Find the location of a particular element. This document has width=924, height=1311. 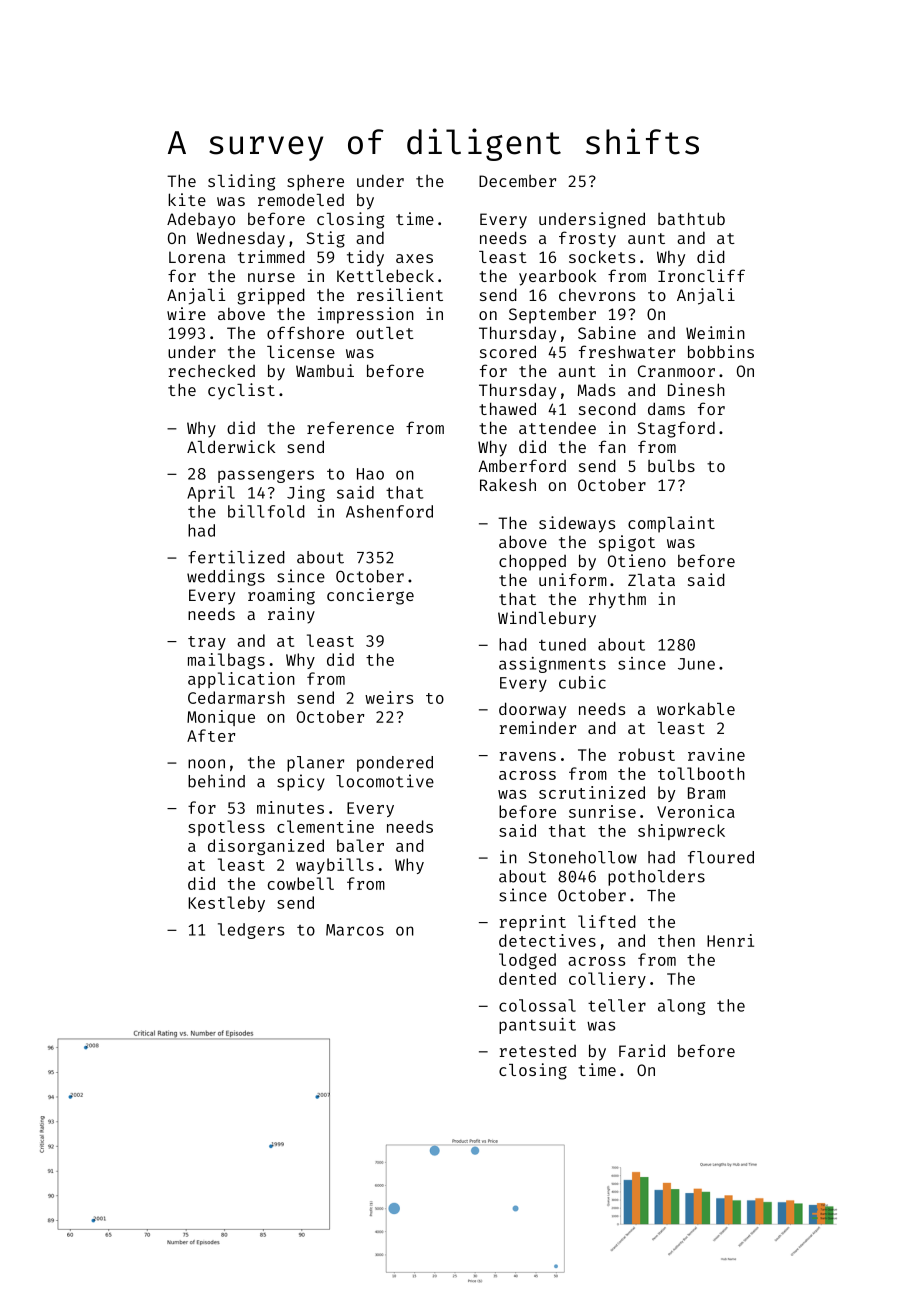

waybills is located at coordinates (335, 866).
